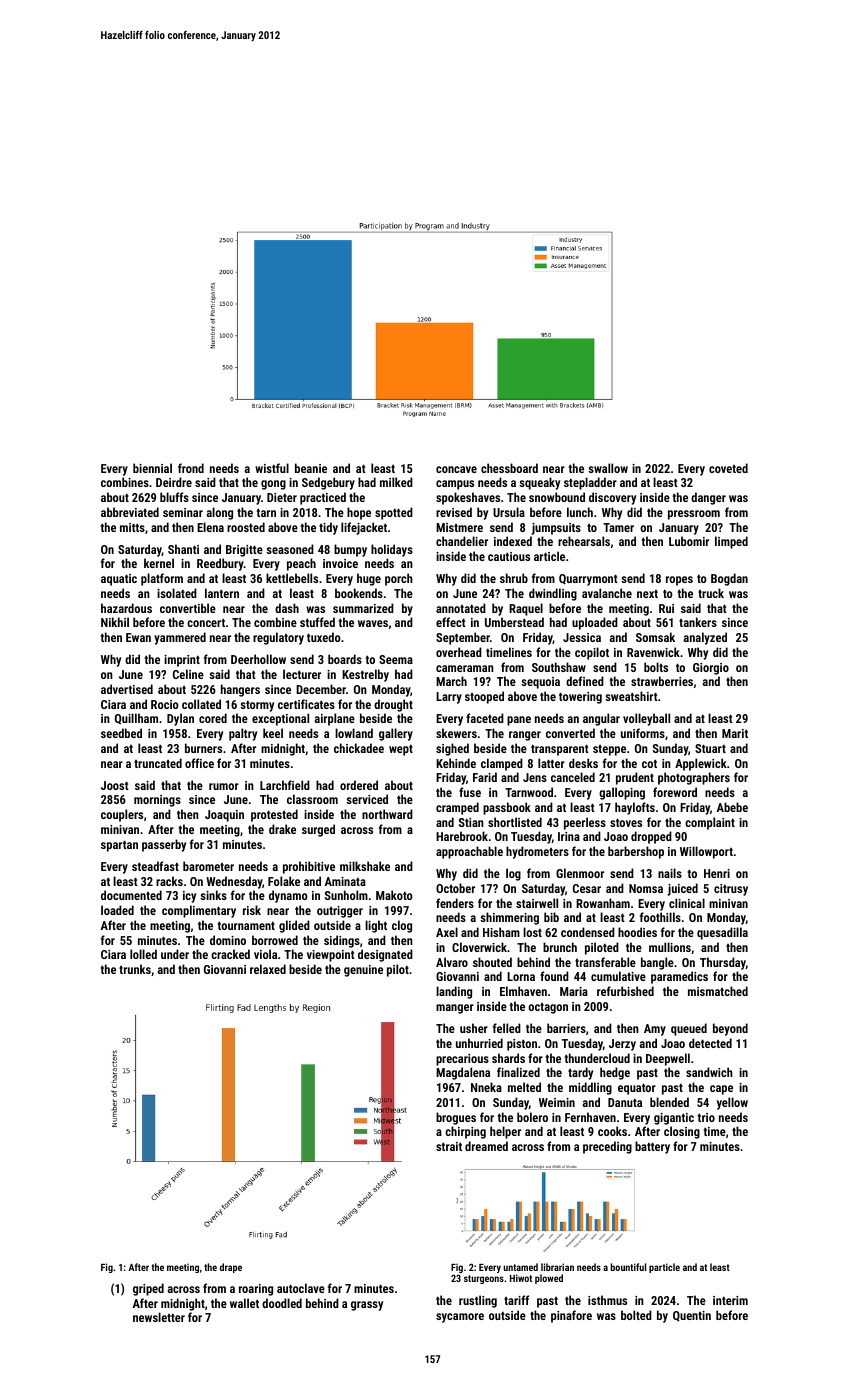  I want to click on lolled, so click(143, 954).
